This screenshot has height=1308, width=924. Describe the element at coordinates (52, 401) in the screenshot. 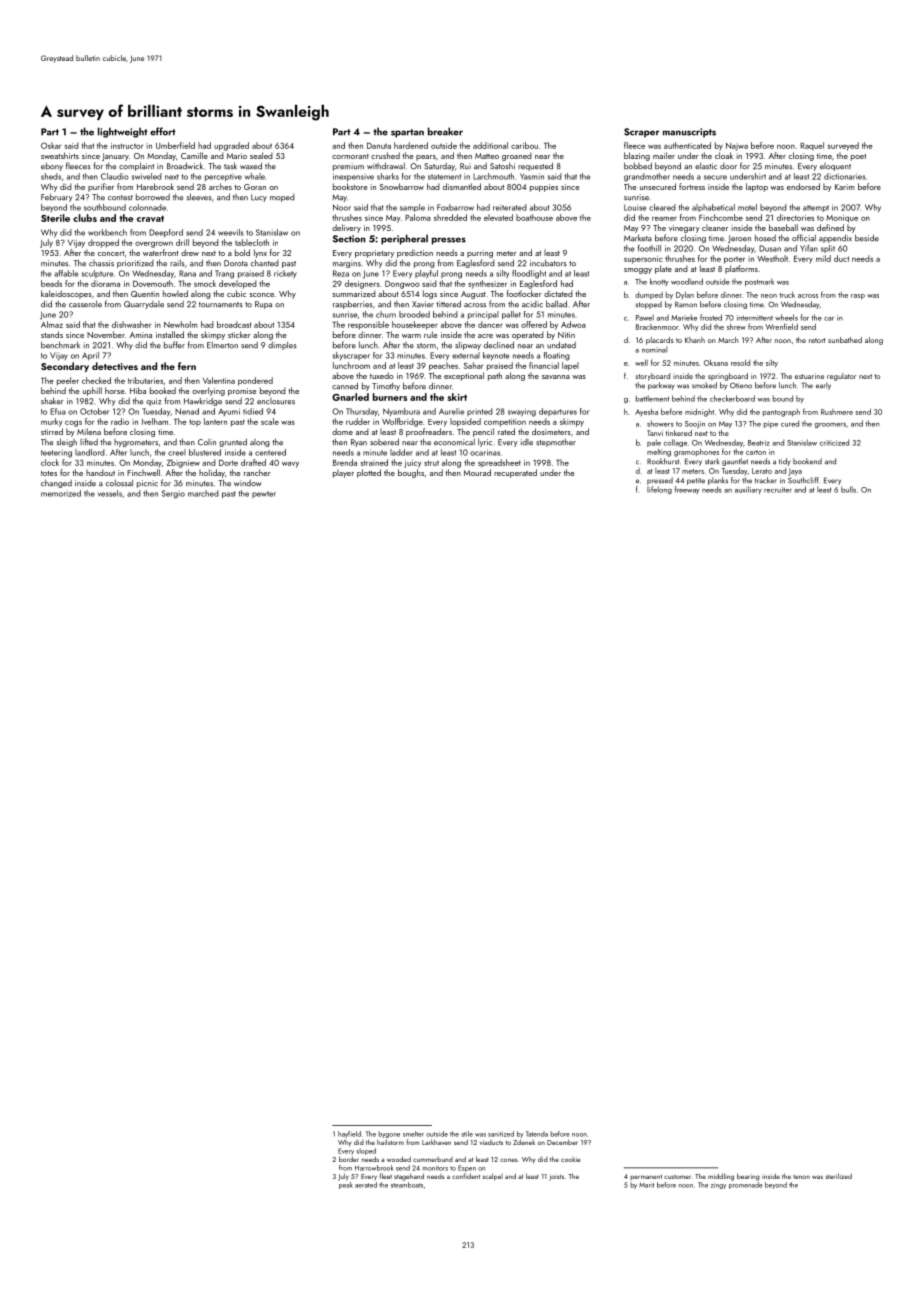

I see `shaker` at that location.
